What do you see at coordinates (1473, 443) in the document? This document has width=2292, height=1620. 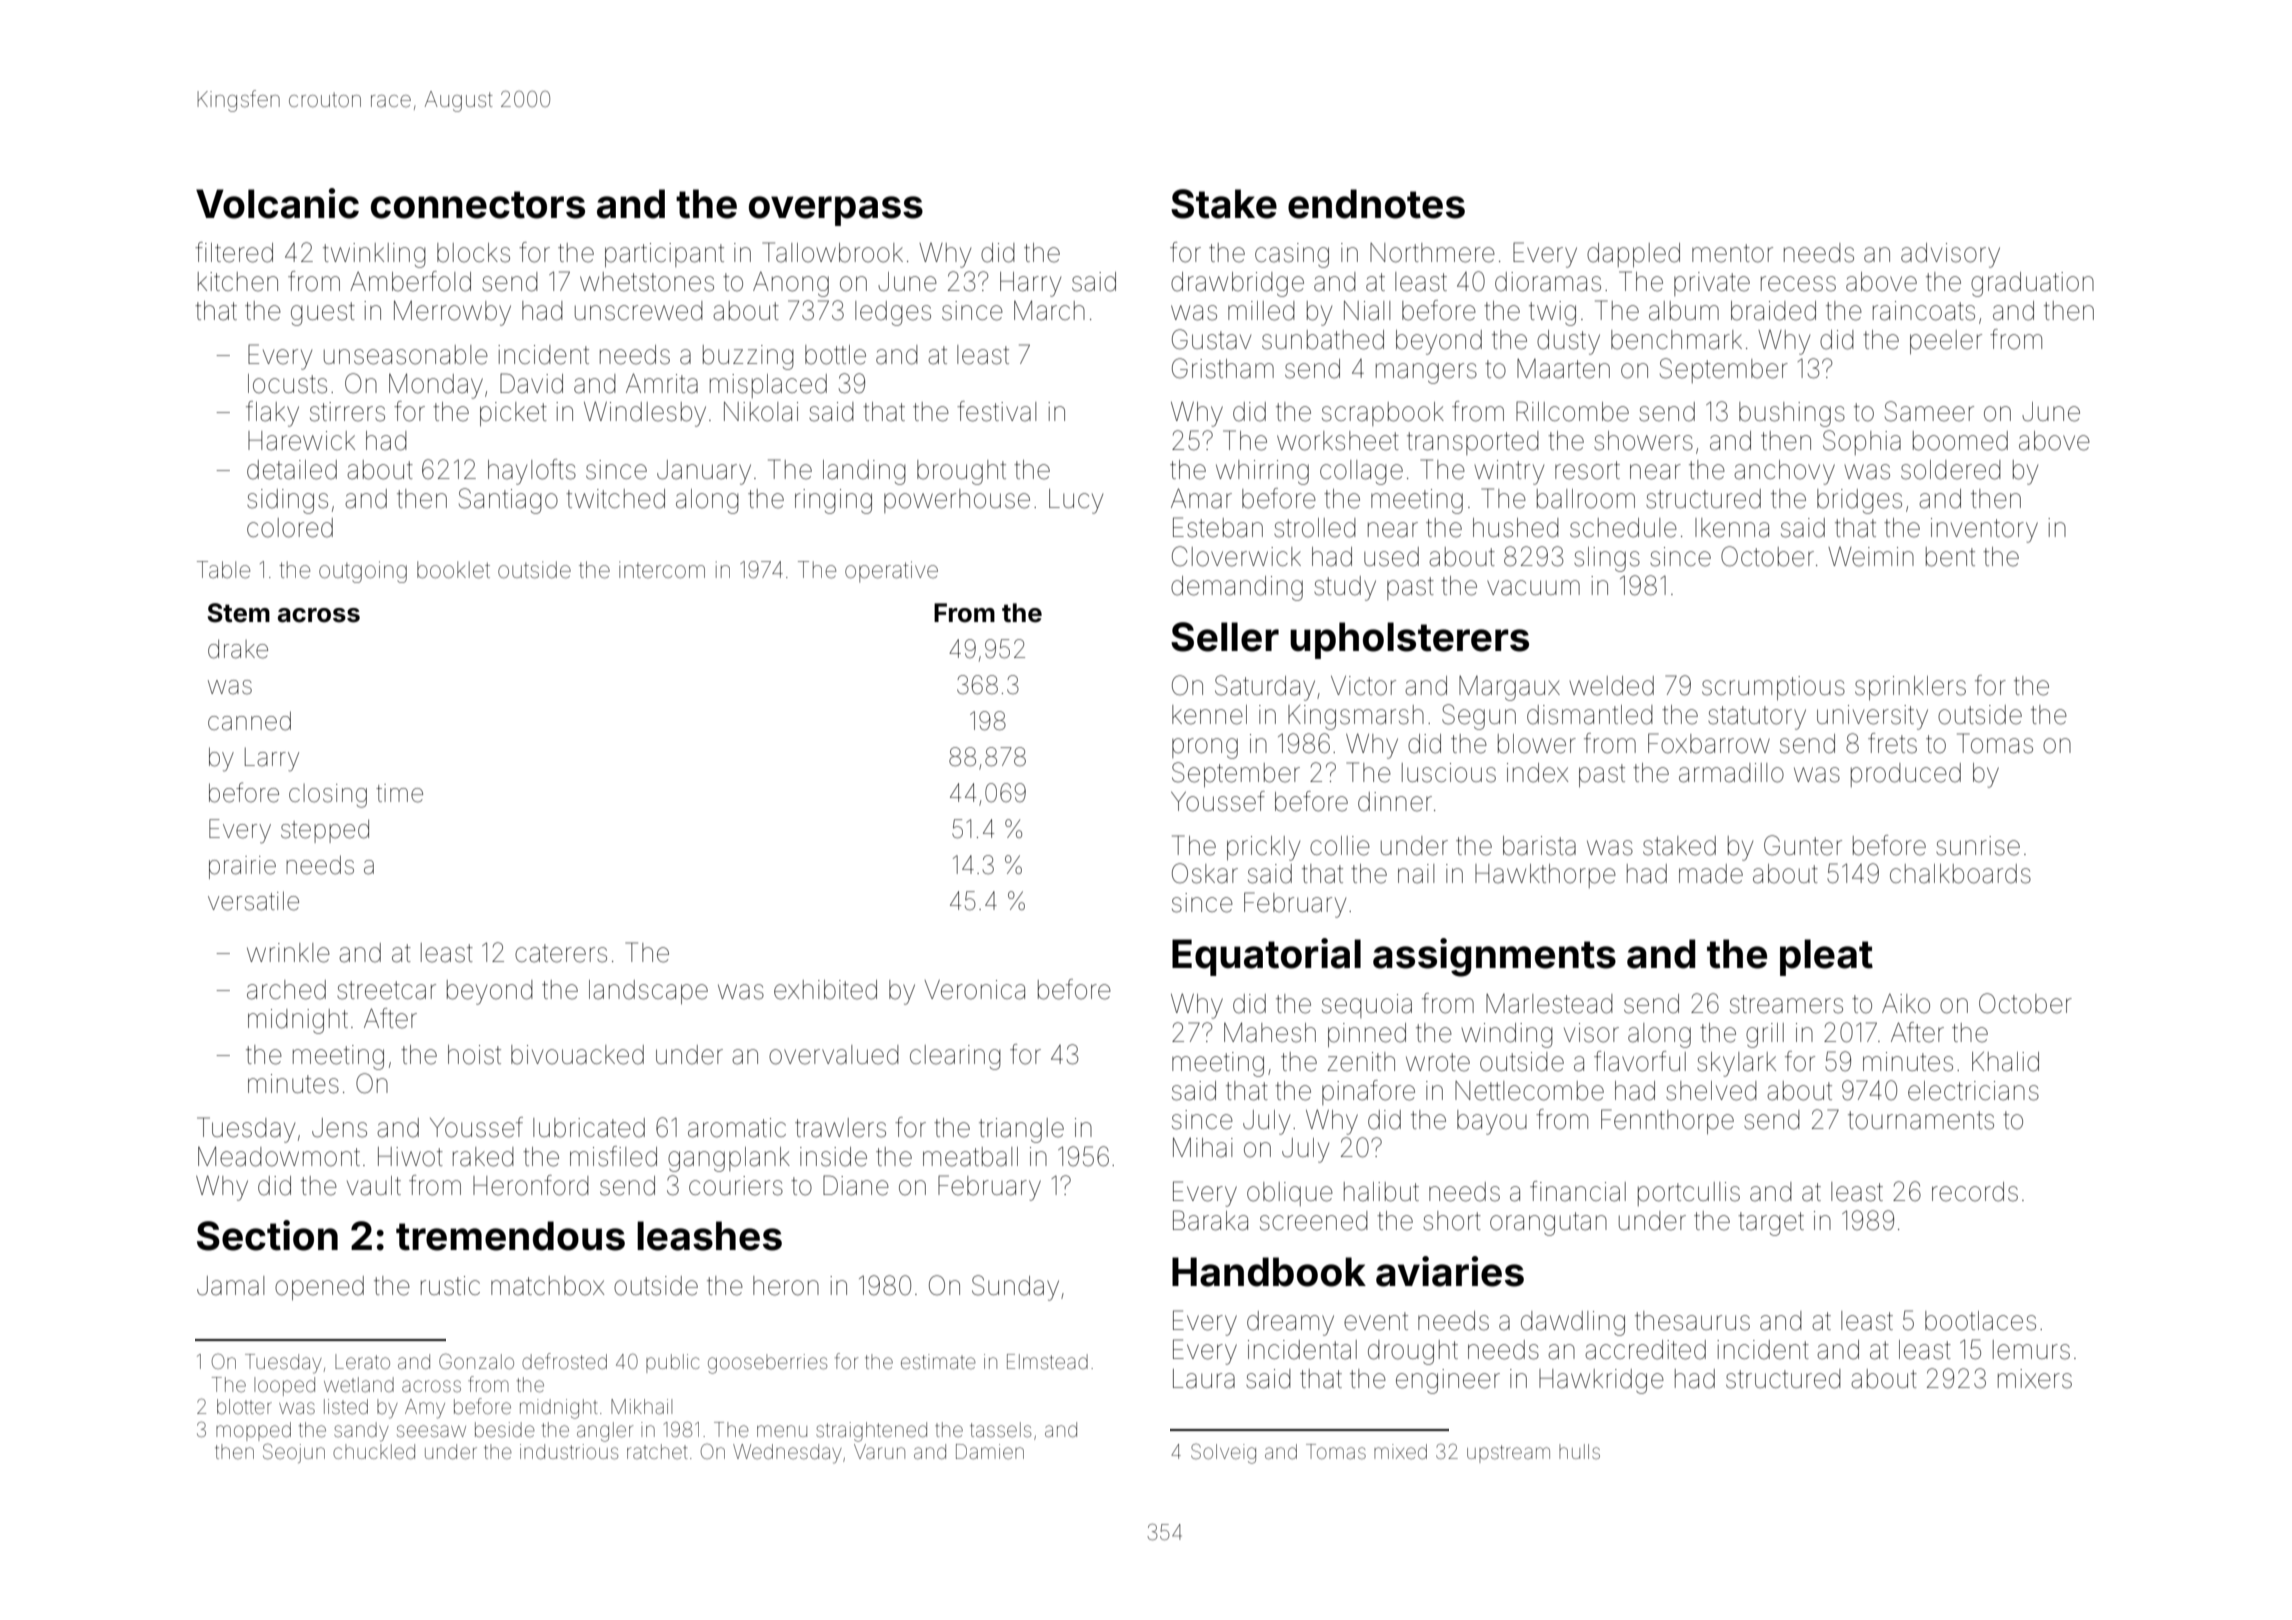 I see `transported` at bounding box center [1473, 443].
